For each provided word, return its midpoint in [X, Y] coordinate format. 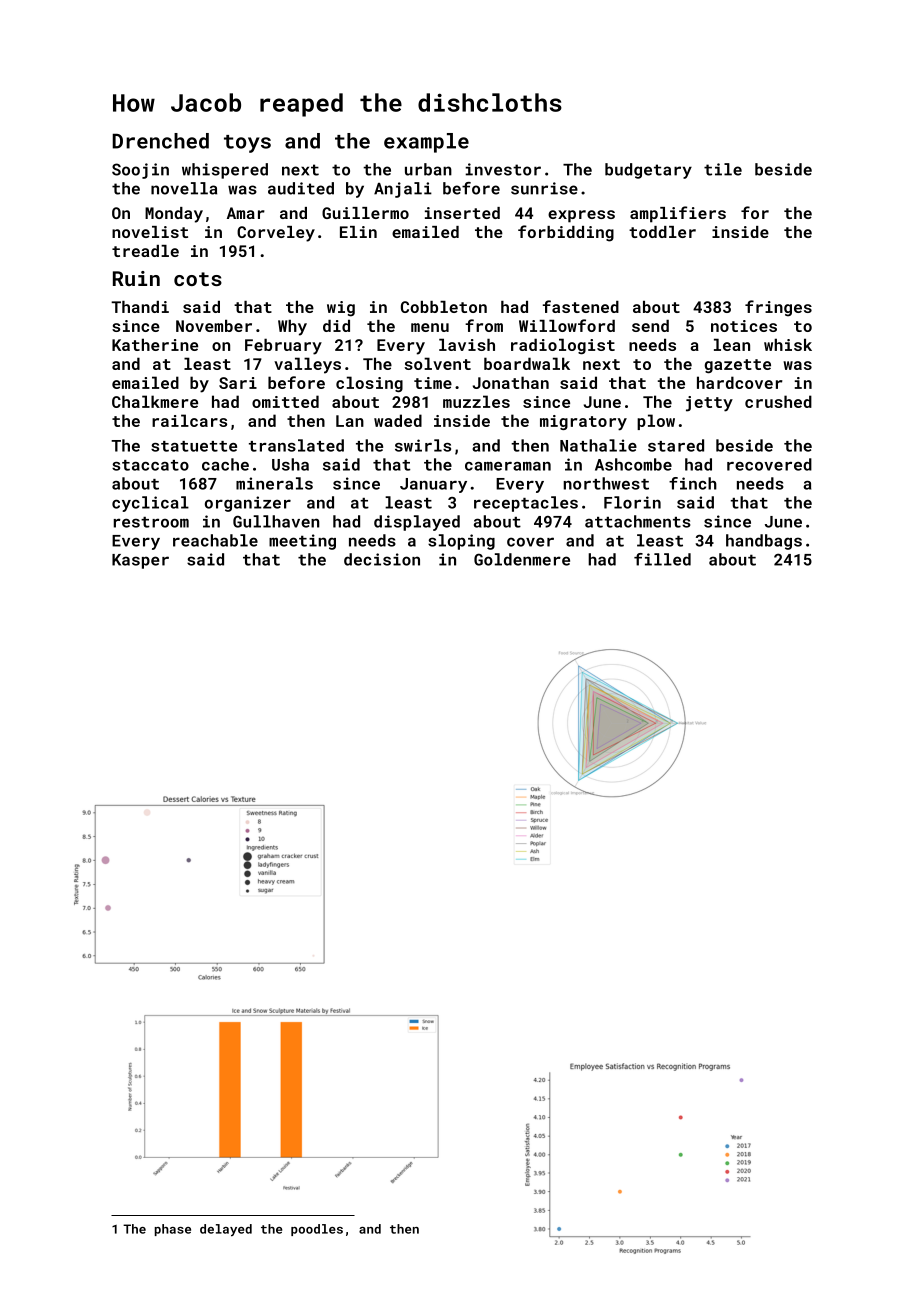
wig [341, 309]
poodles [317, 1230]
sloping [461, 542]
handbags [764, 542]
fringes [778, 308]
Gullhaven [276, 521]
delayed [226, 1230]
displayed [417, 523]
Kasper [140, 561]
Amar [246, 213]
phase [173, 1230]
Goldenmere [522, 559]
